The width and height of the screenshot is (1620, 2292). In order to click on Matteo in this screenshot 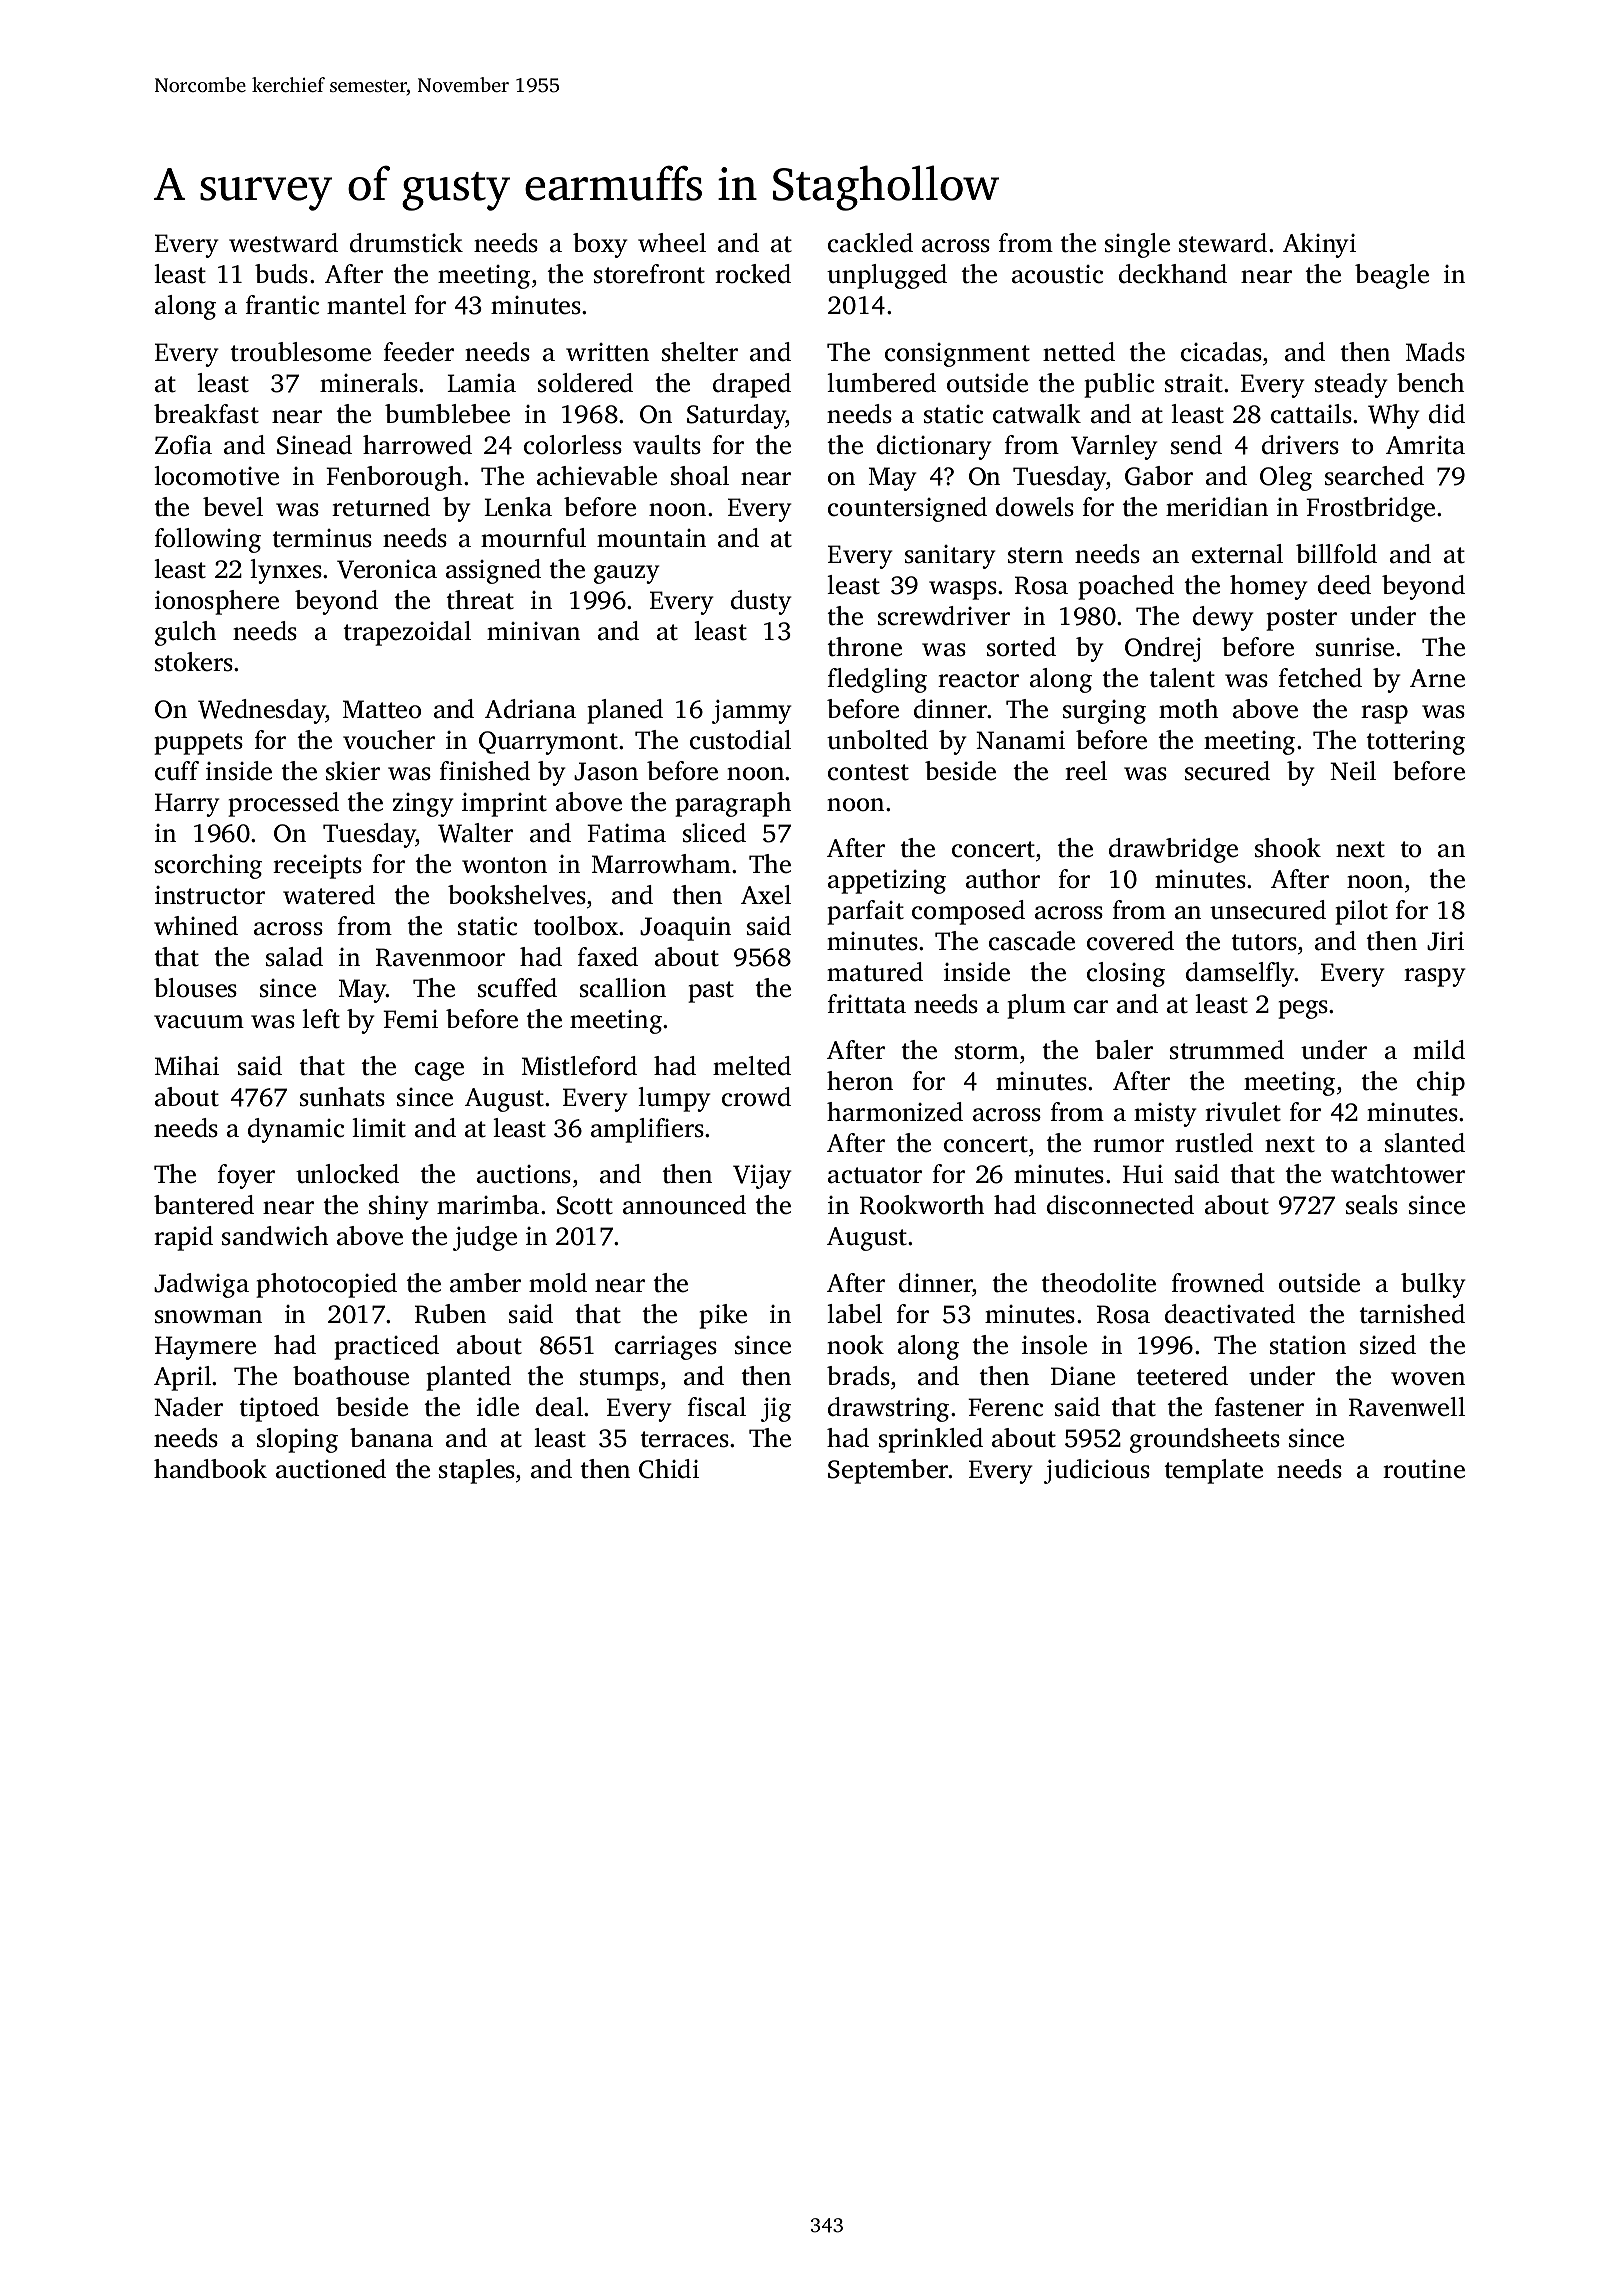, I will do `click(381, 709)`.
